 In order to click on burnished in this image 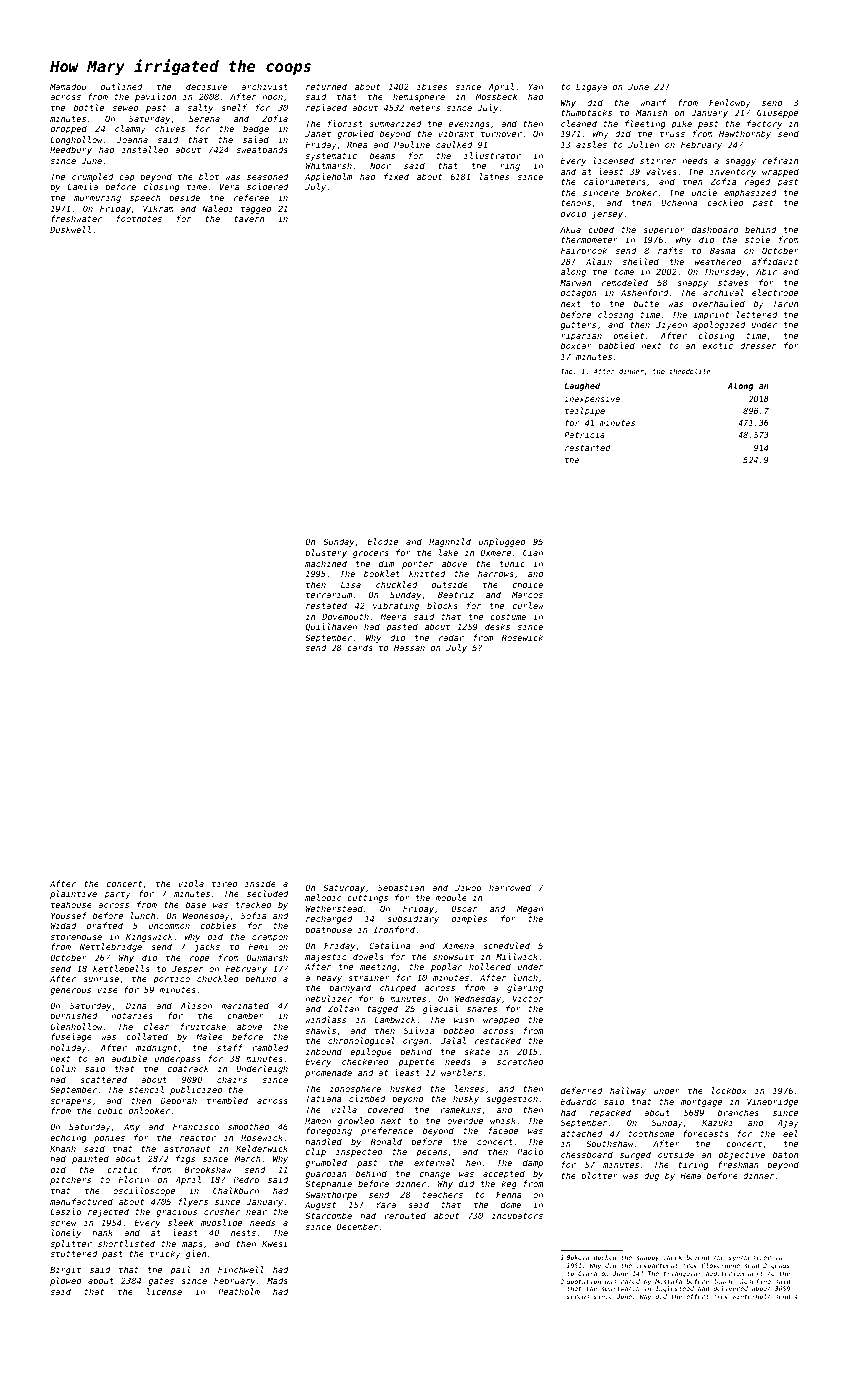, I will do `click(73, 1015)`.
